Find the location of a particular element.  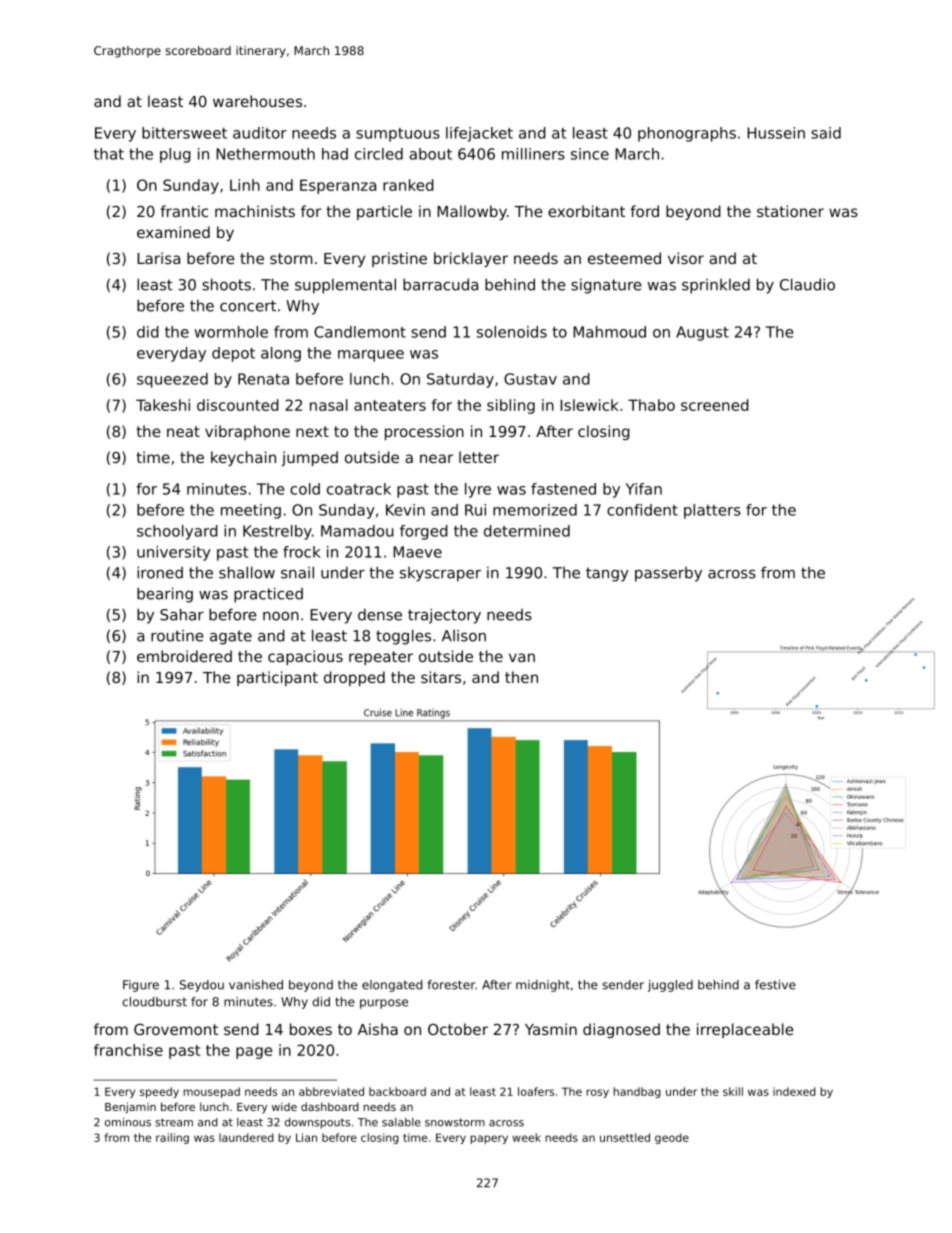

ominous is located at coordinates (128, 1122).
